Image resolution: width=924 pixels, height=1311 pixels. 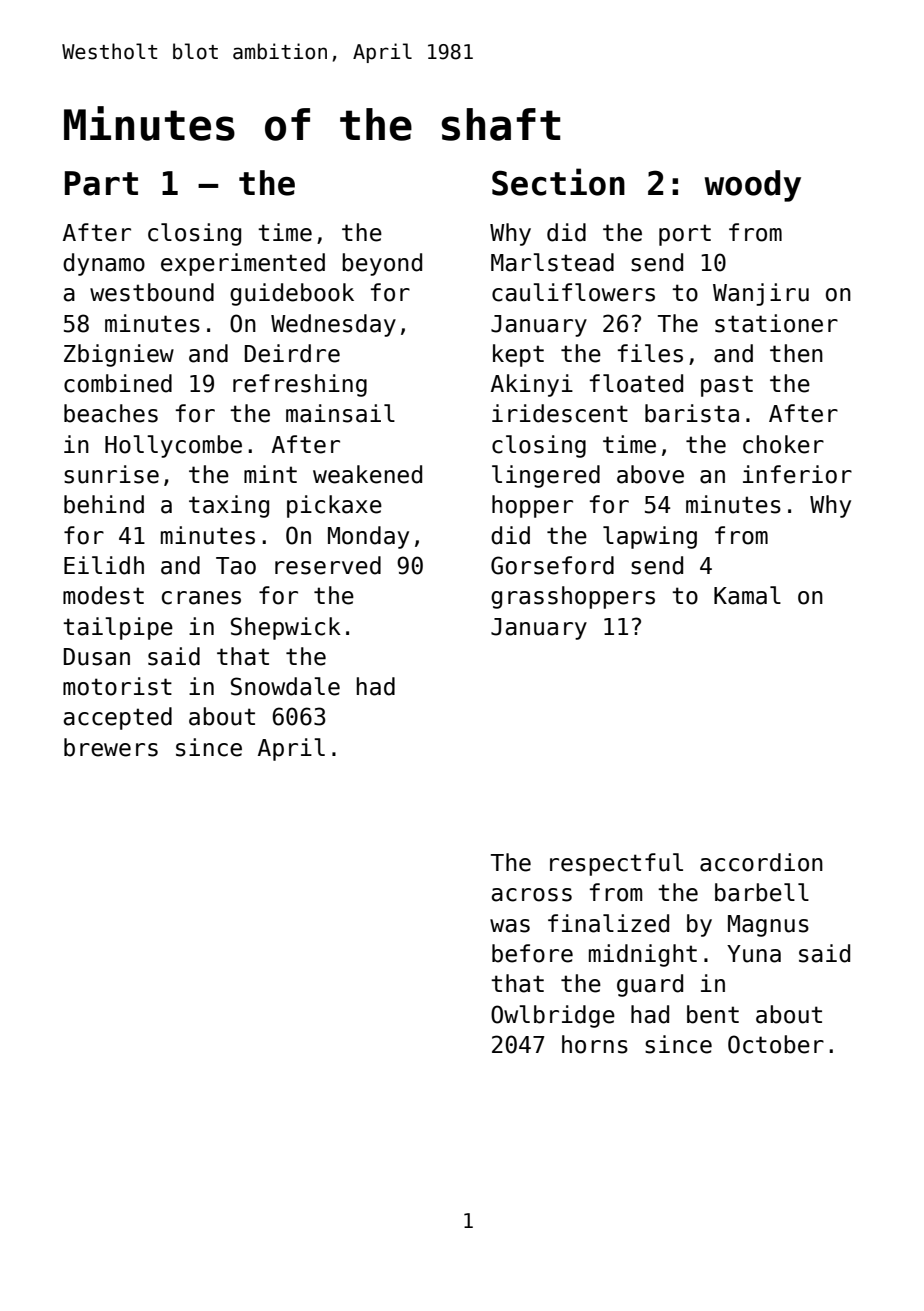 What do you see at coordinates (616, 864) in the image?
I see `respectful` at bounding box center [616, 864].
